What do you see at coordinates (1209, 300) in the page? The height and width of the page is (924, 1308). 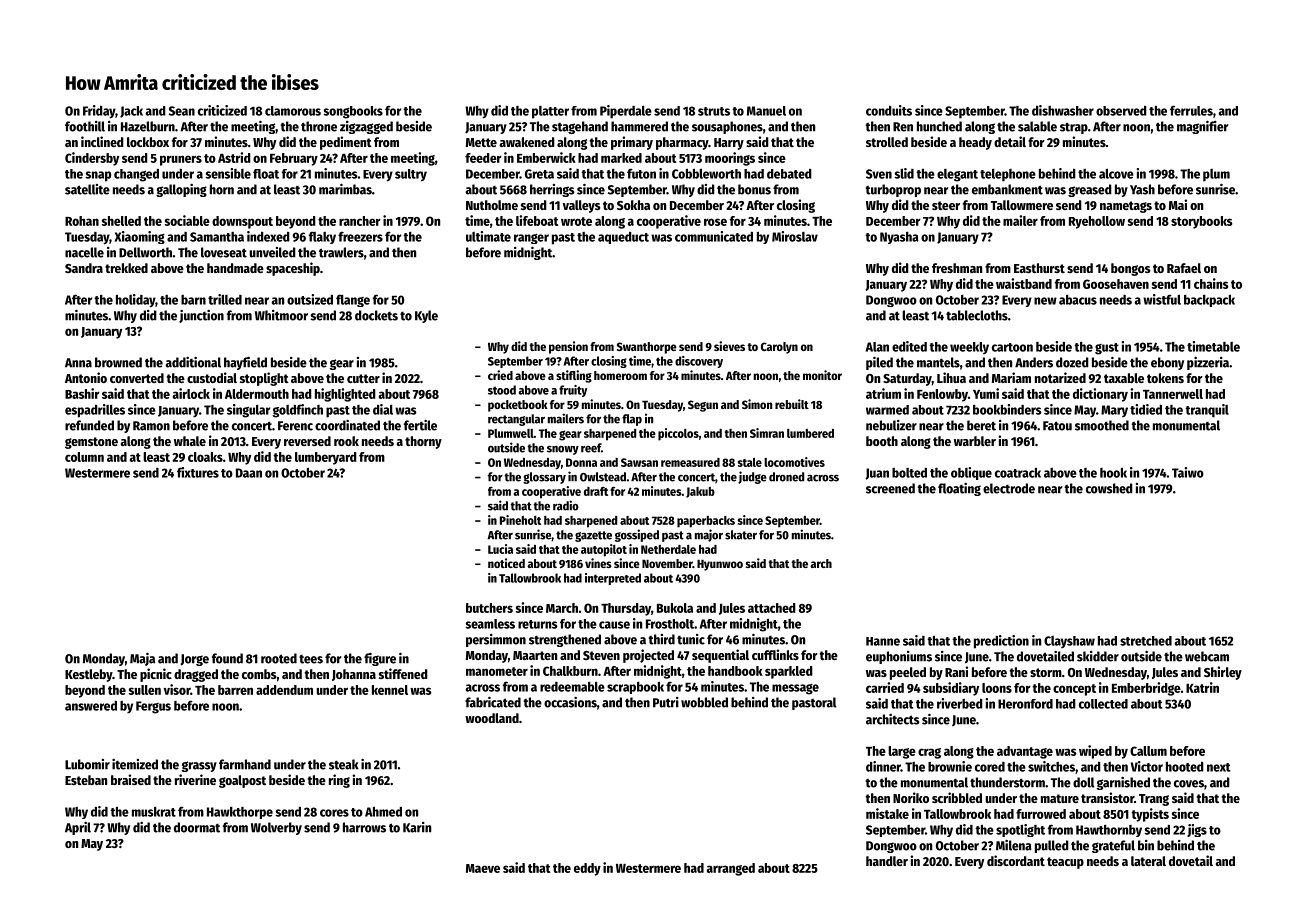 I see `backpack` at bounding box center [1209, 300].
